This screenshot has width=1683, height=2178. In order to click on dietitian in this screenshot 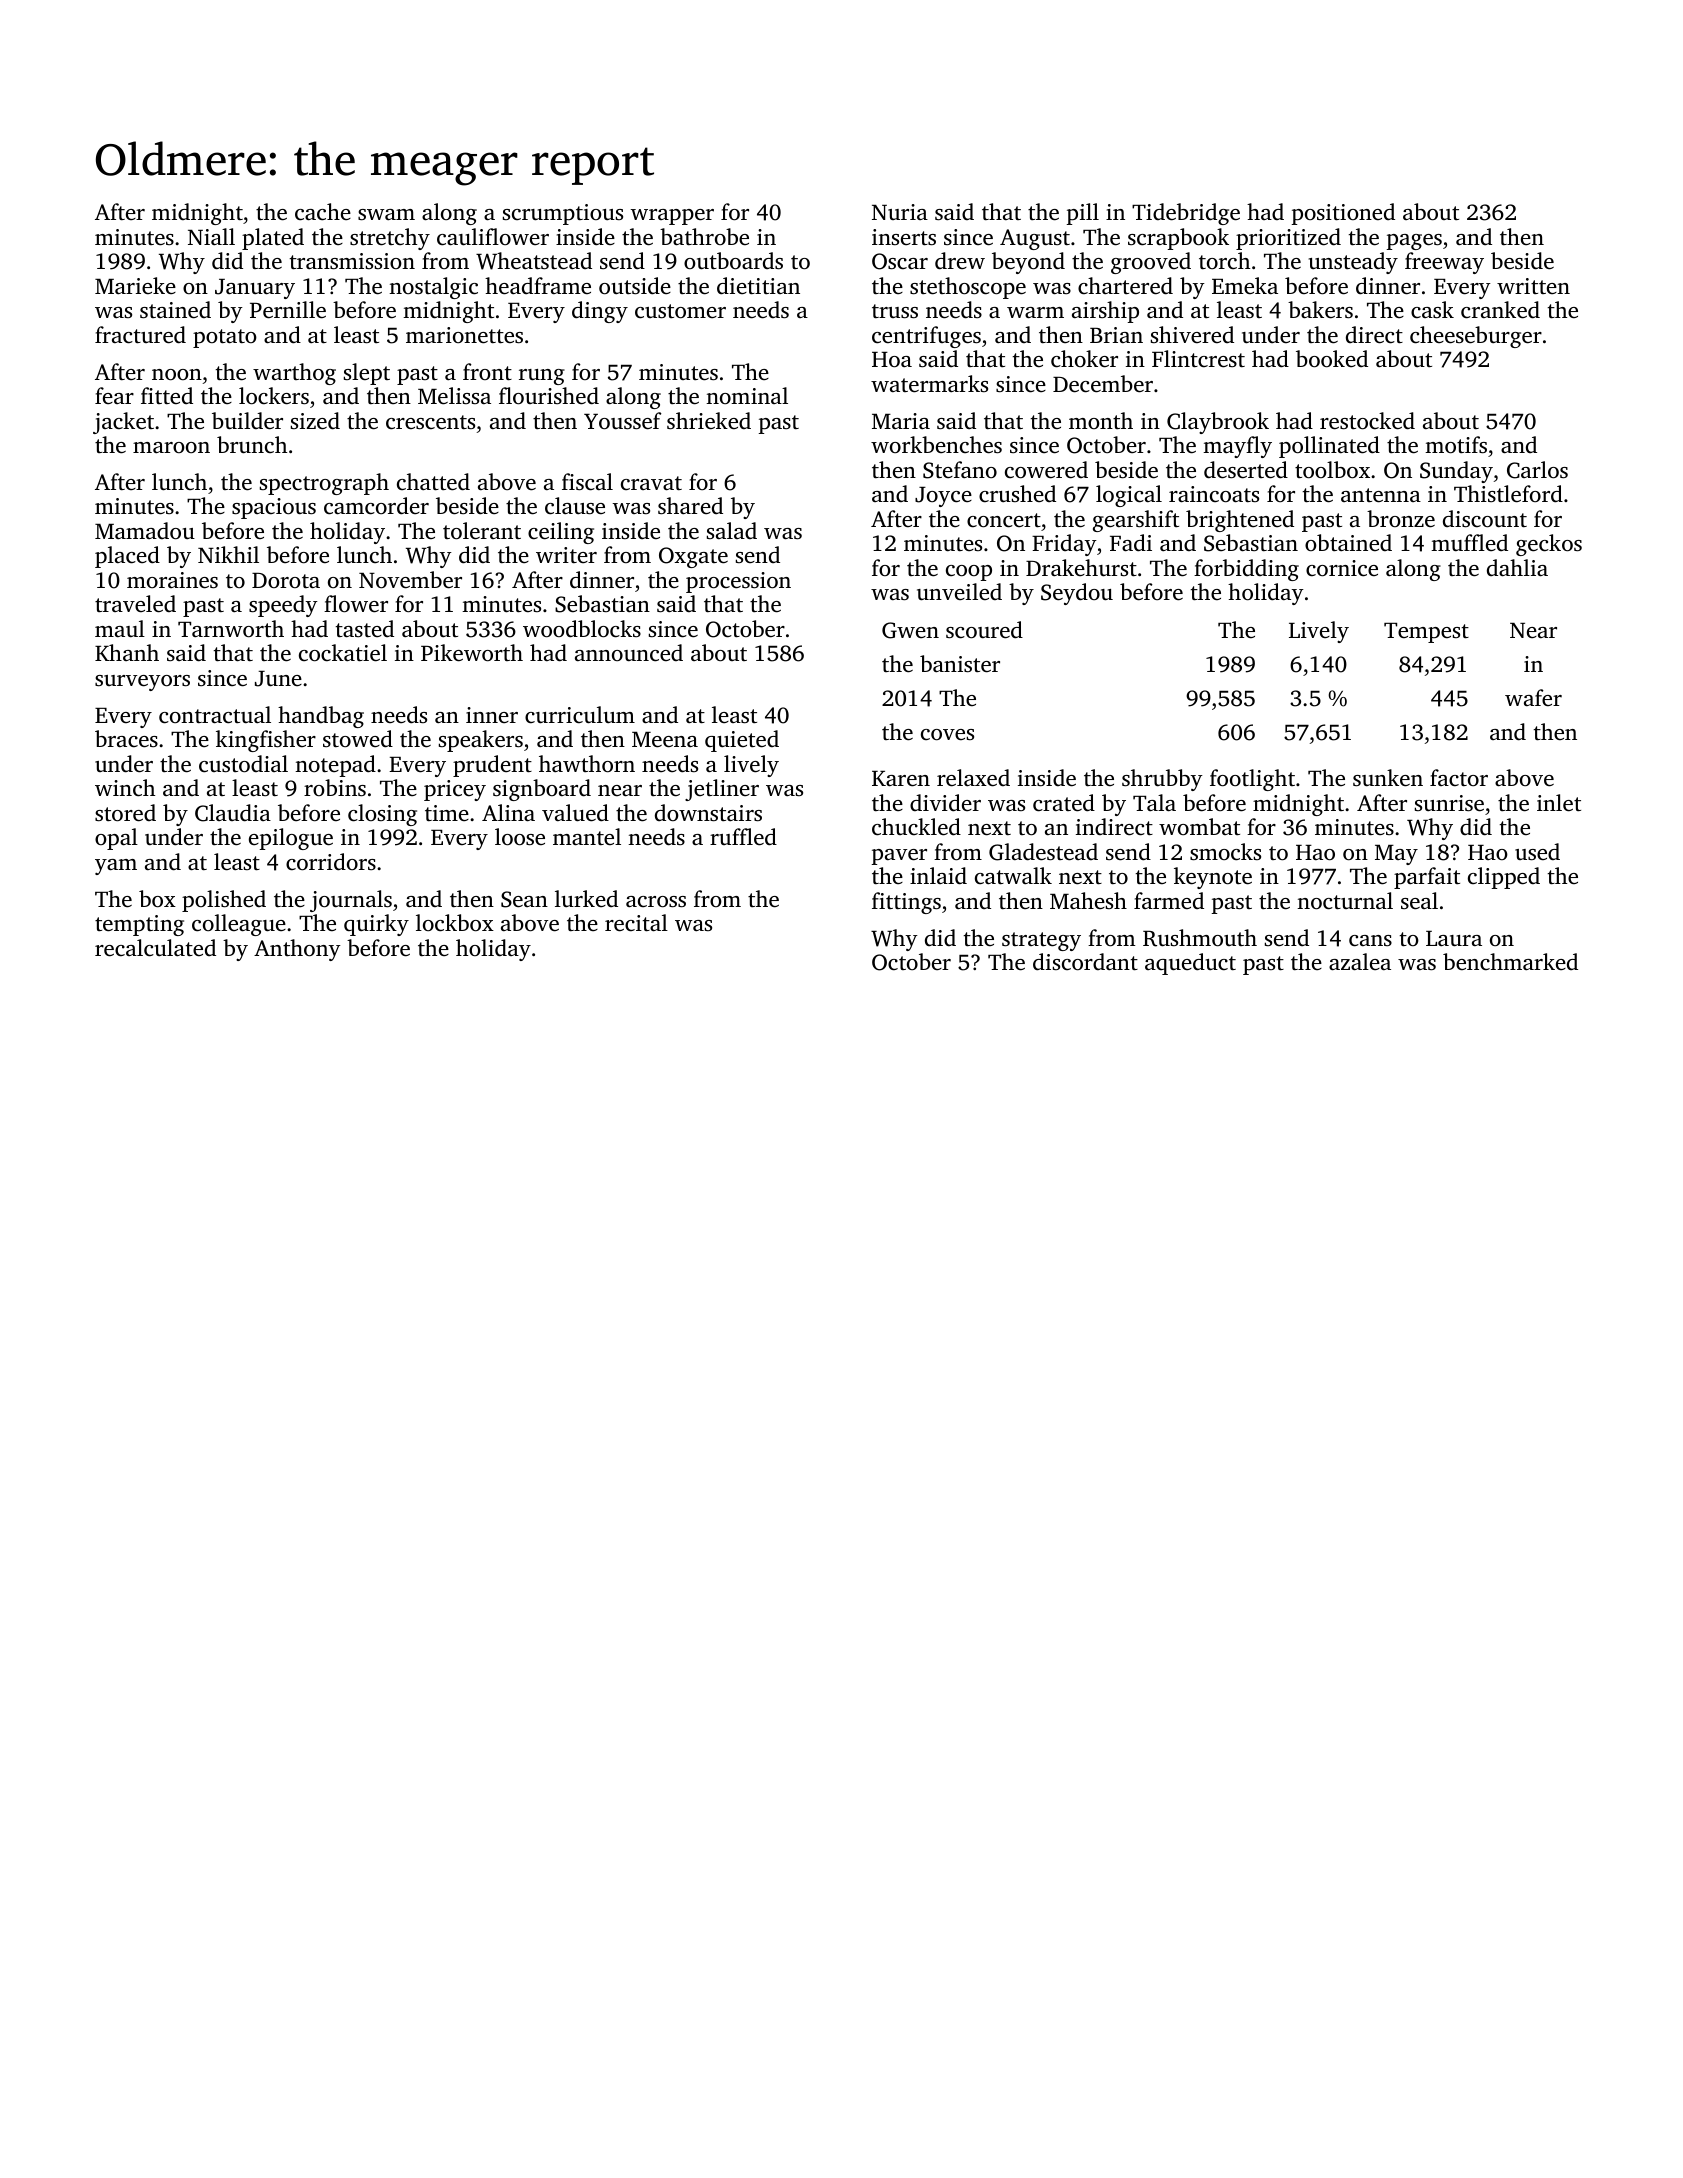, I will do `click(758, 286)`.
